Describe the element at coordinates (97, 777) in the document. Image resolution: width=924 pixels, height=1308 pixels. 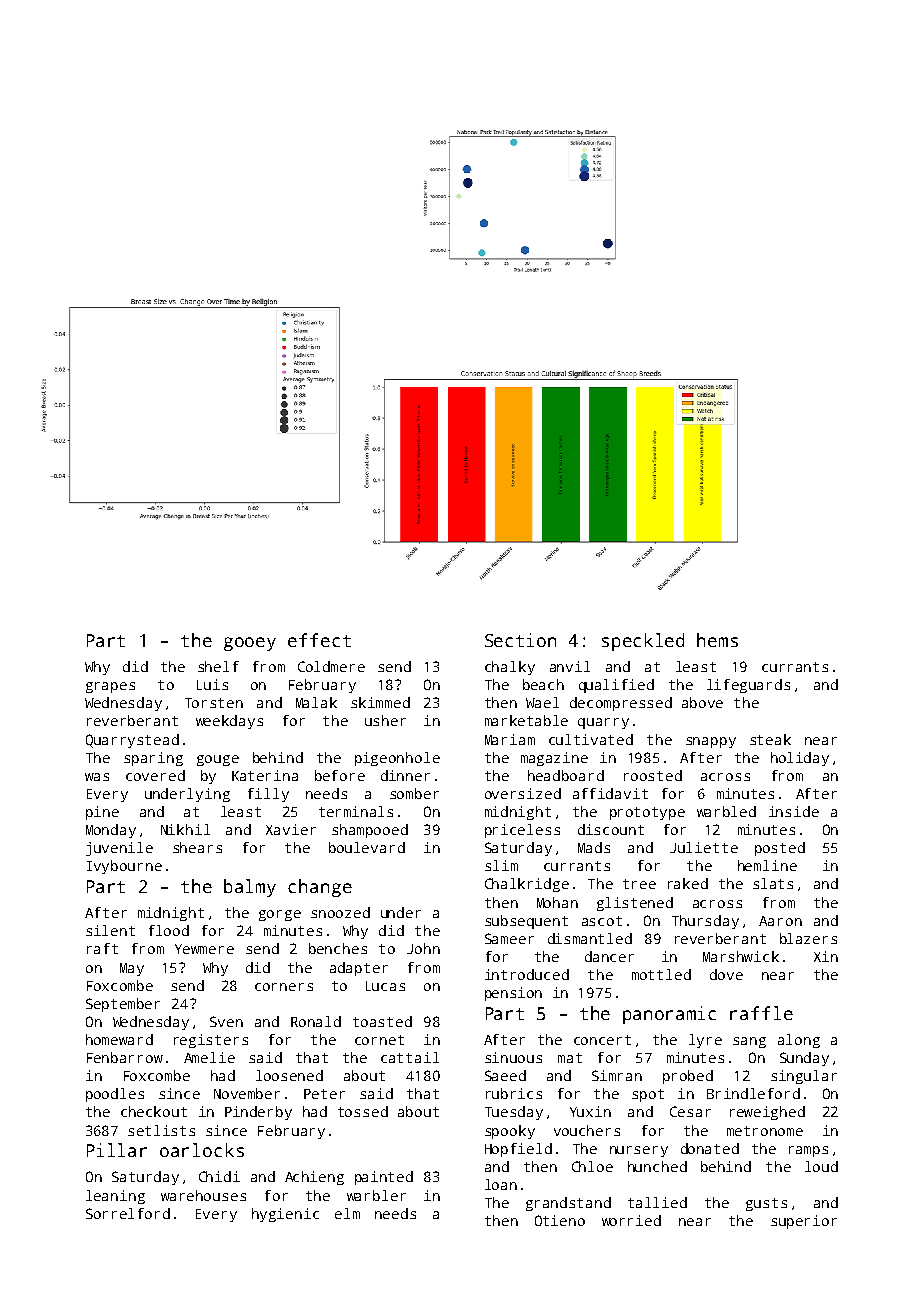
I see `was` at that location.
